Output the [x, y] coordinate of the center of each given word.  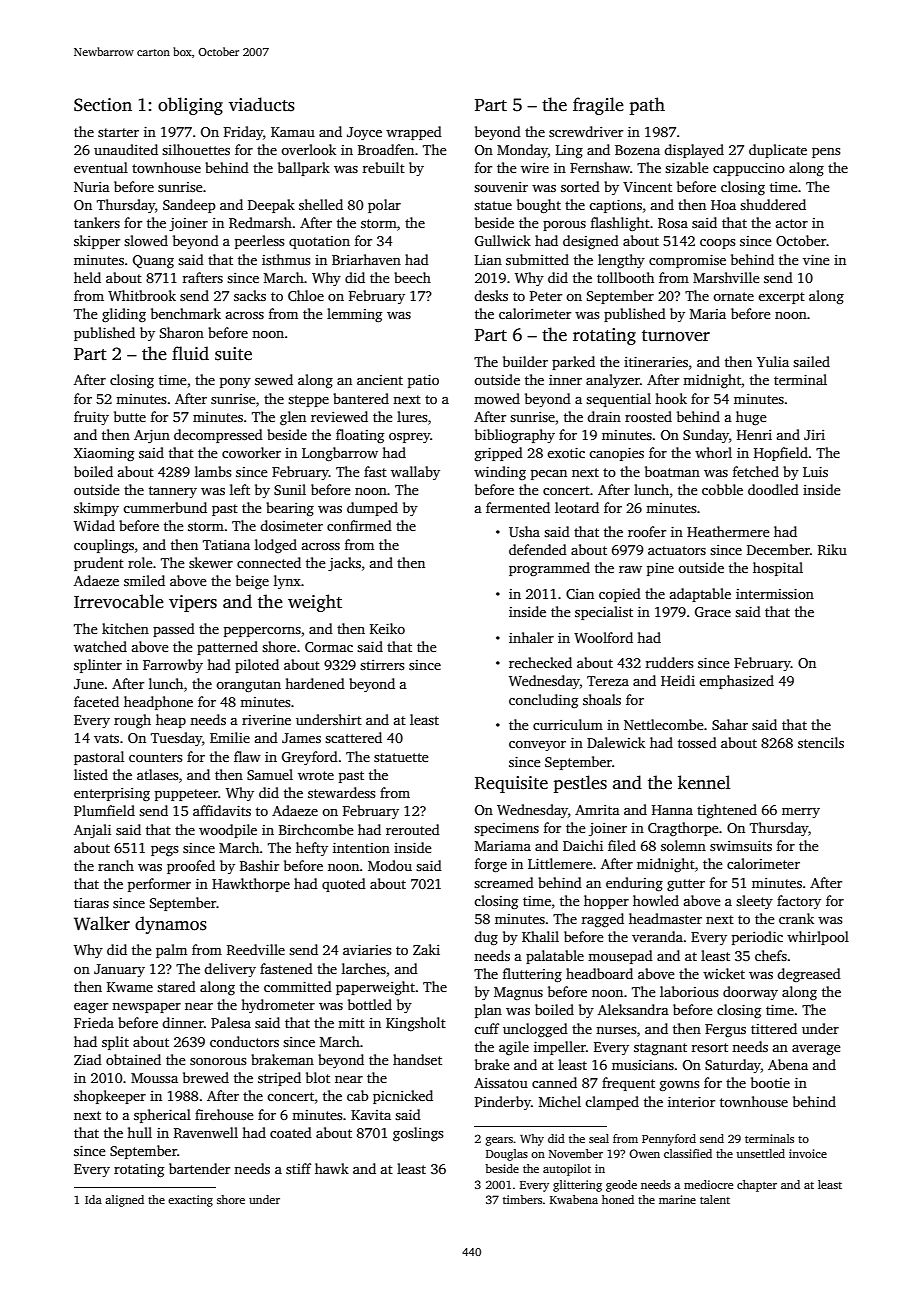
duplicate [778, 151]
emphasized [736, 682]
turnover [676, 336]
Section [103, 105]
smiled [144, 580]
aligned [124, 1201]
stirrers [382, 665]
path [647, 106]
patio [423, 381]
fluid [190, 353]
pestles [580, 784]
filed [622, 845]
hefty [312, 849]
